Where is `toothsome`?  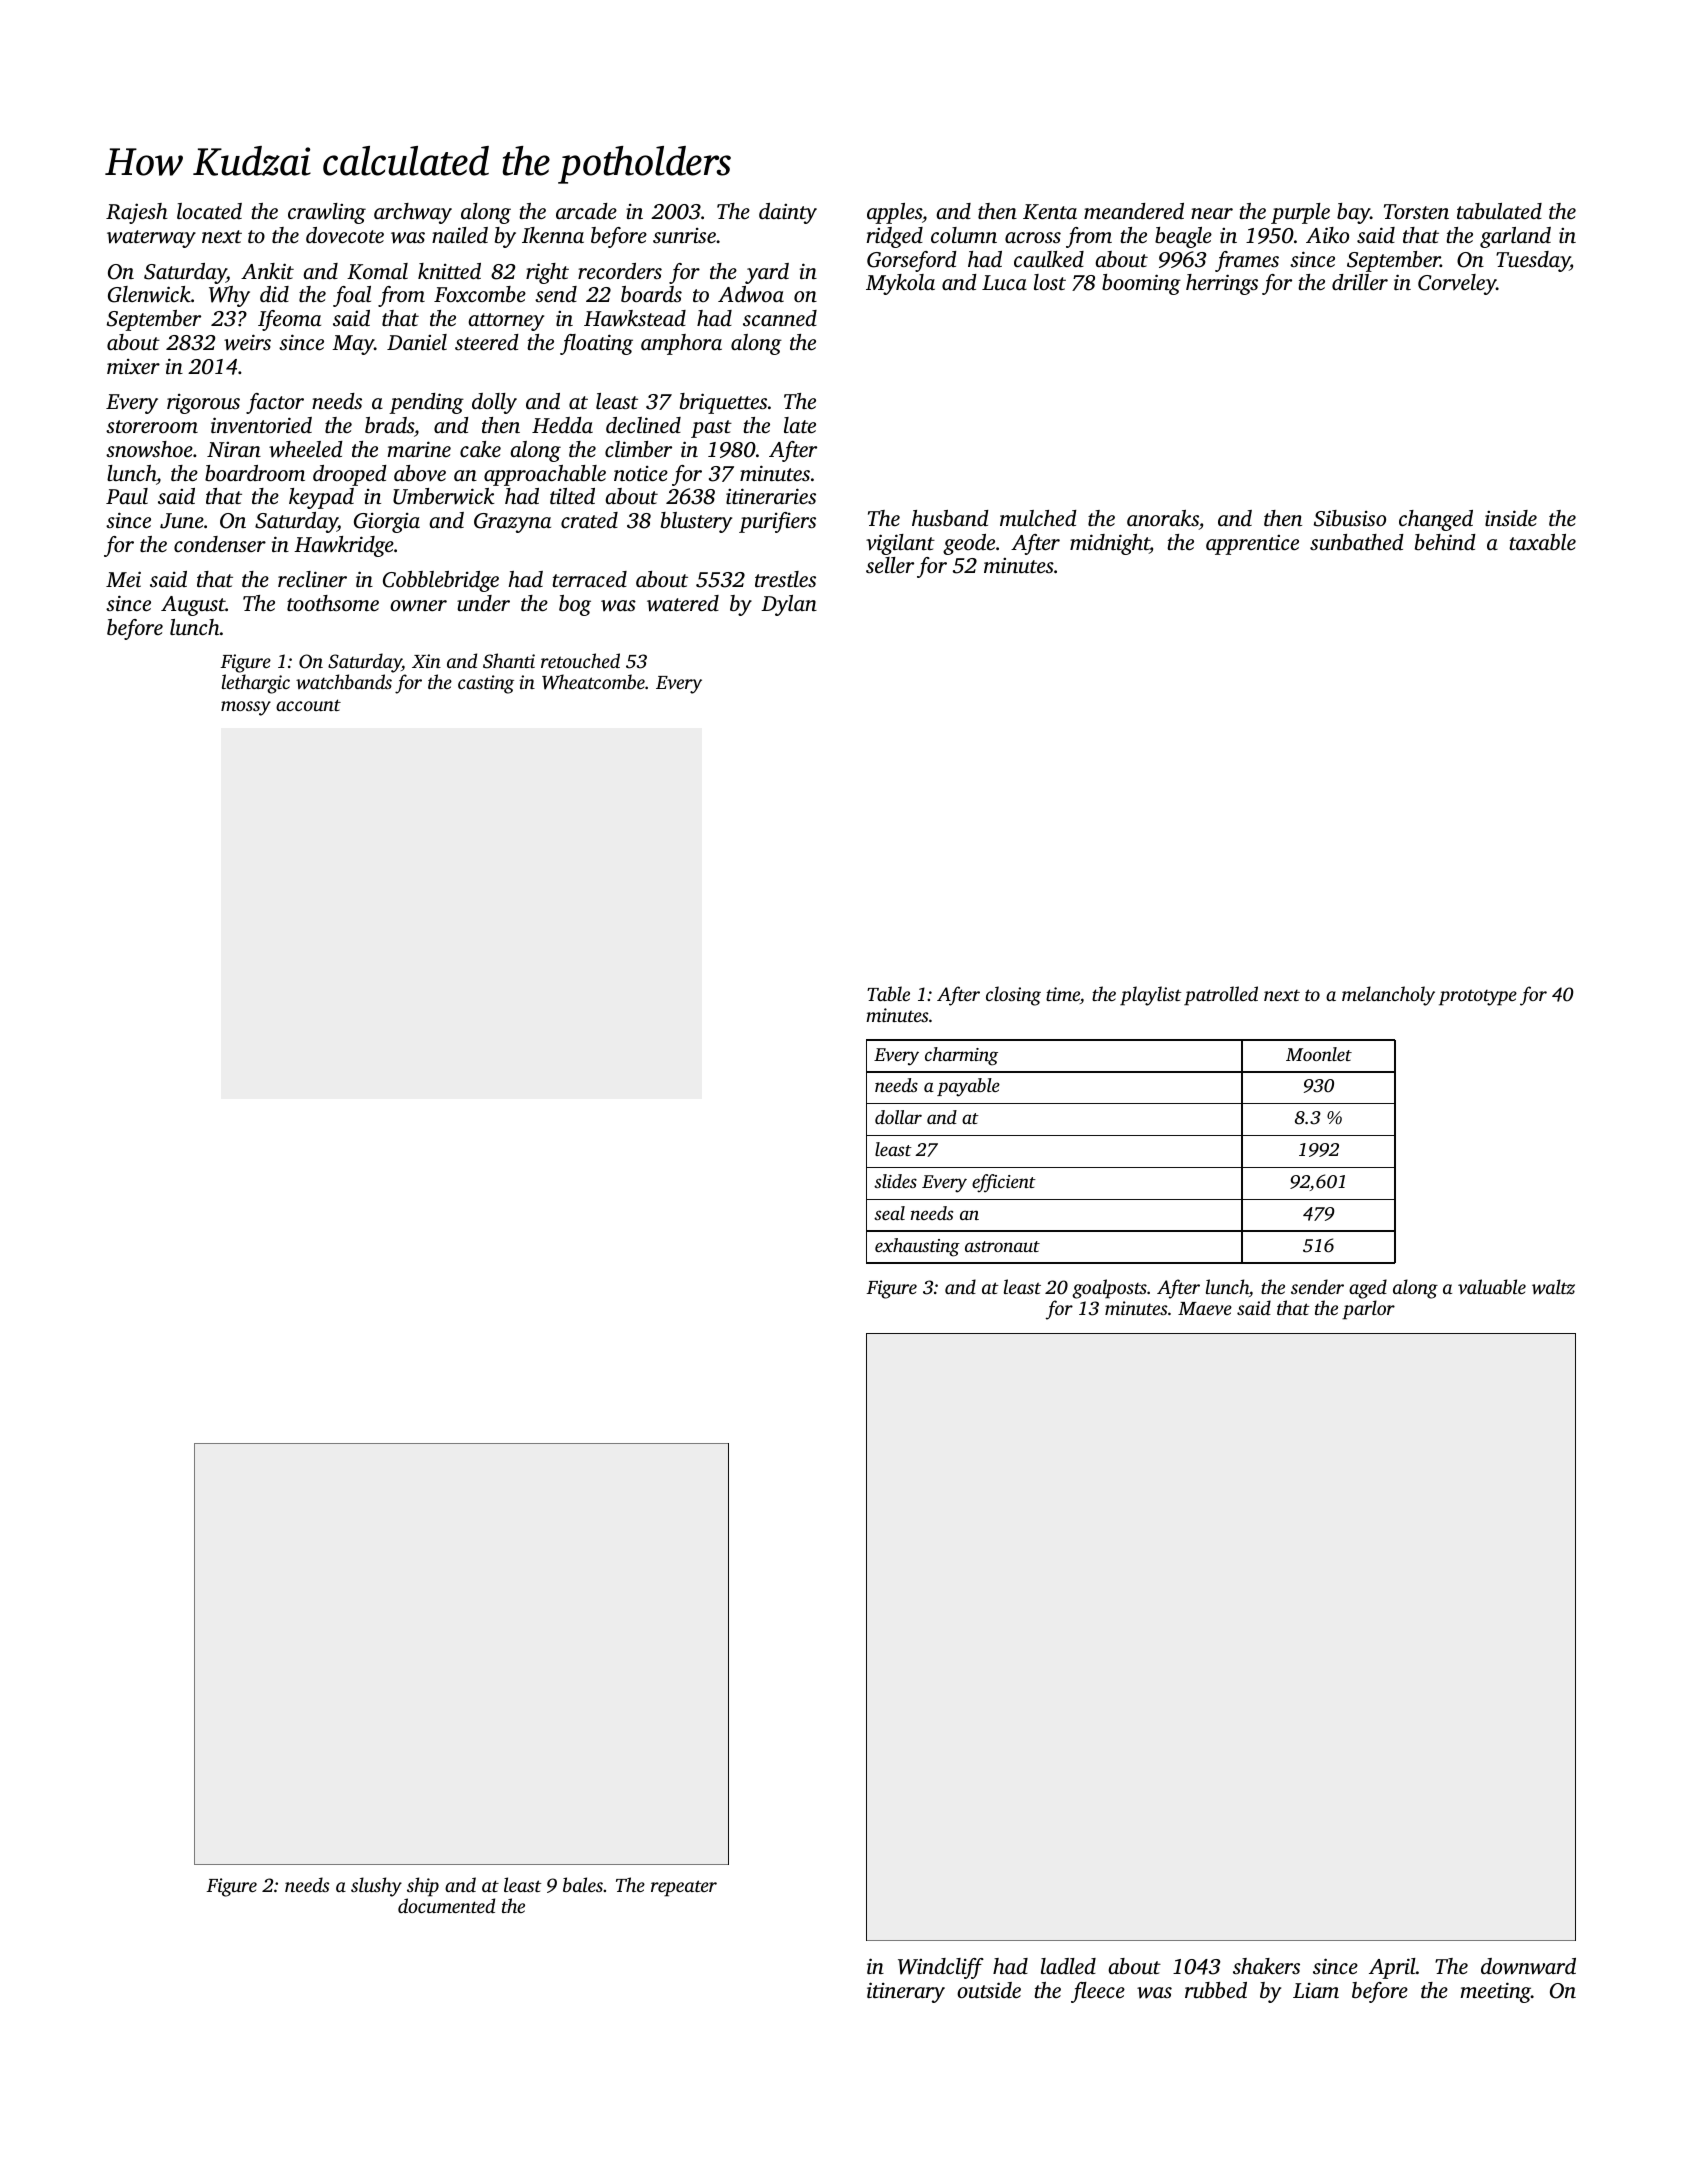 toothsome is located at coordinates (333, 603).
